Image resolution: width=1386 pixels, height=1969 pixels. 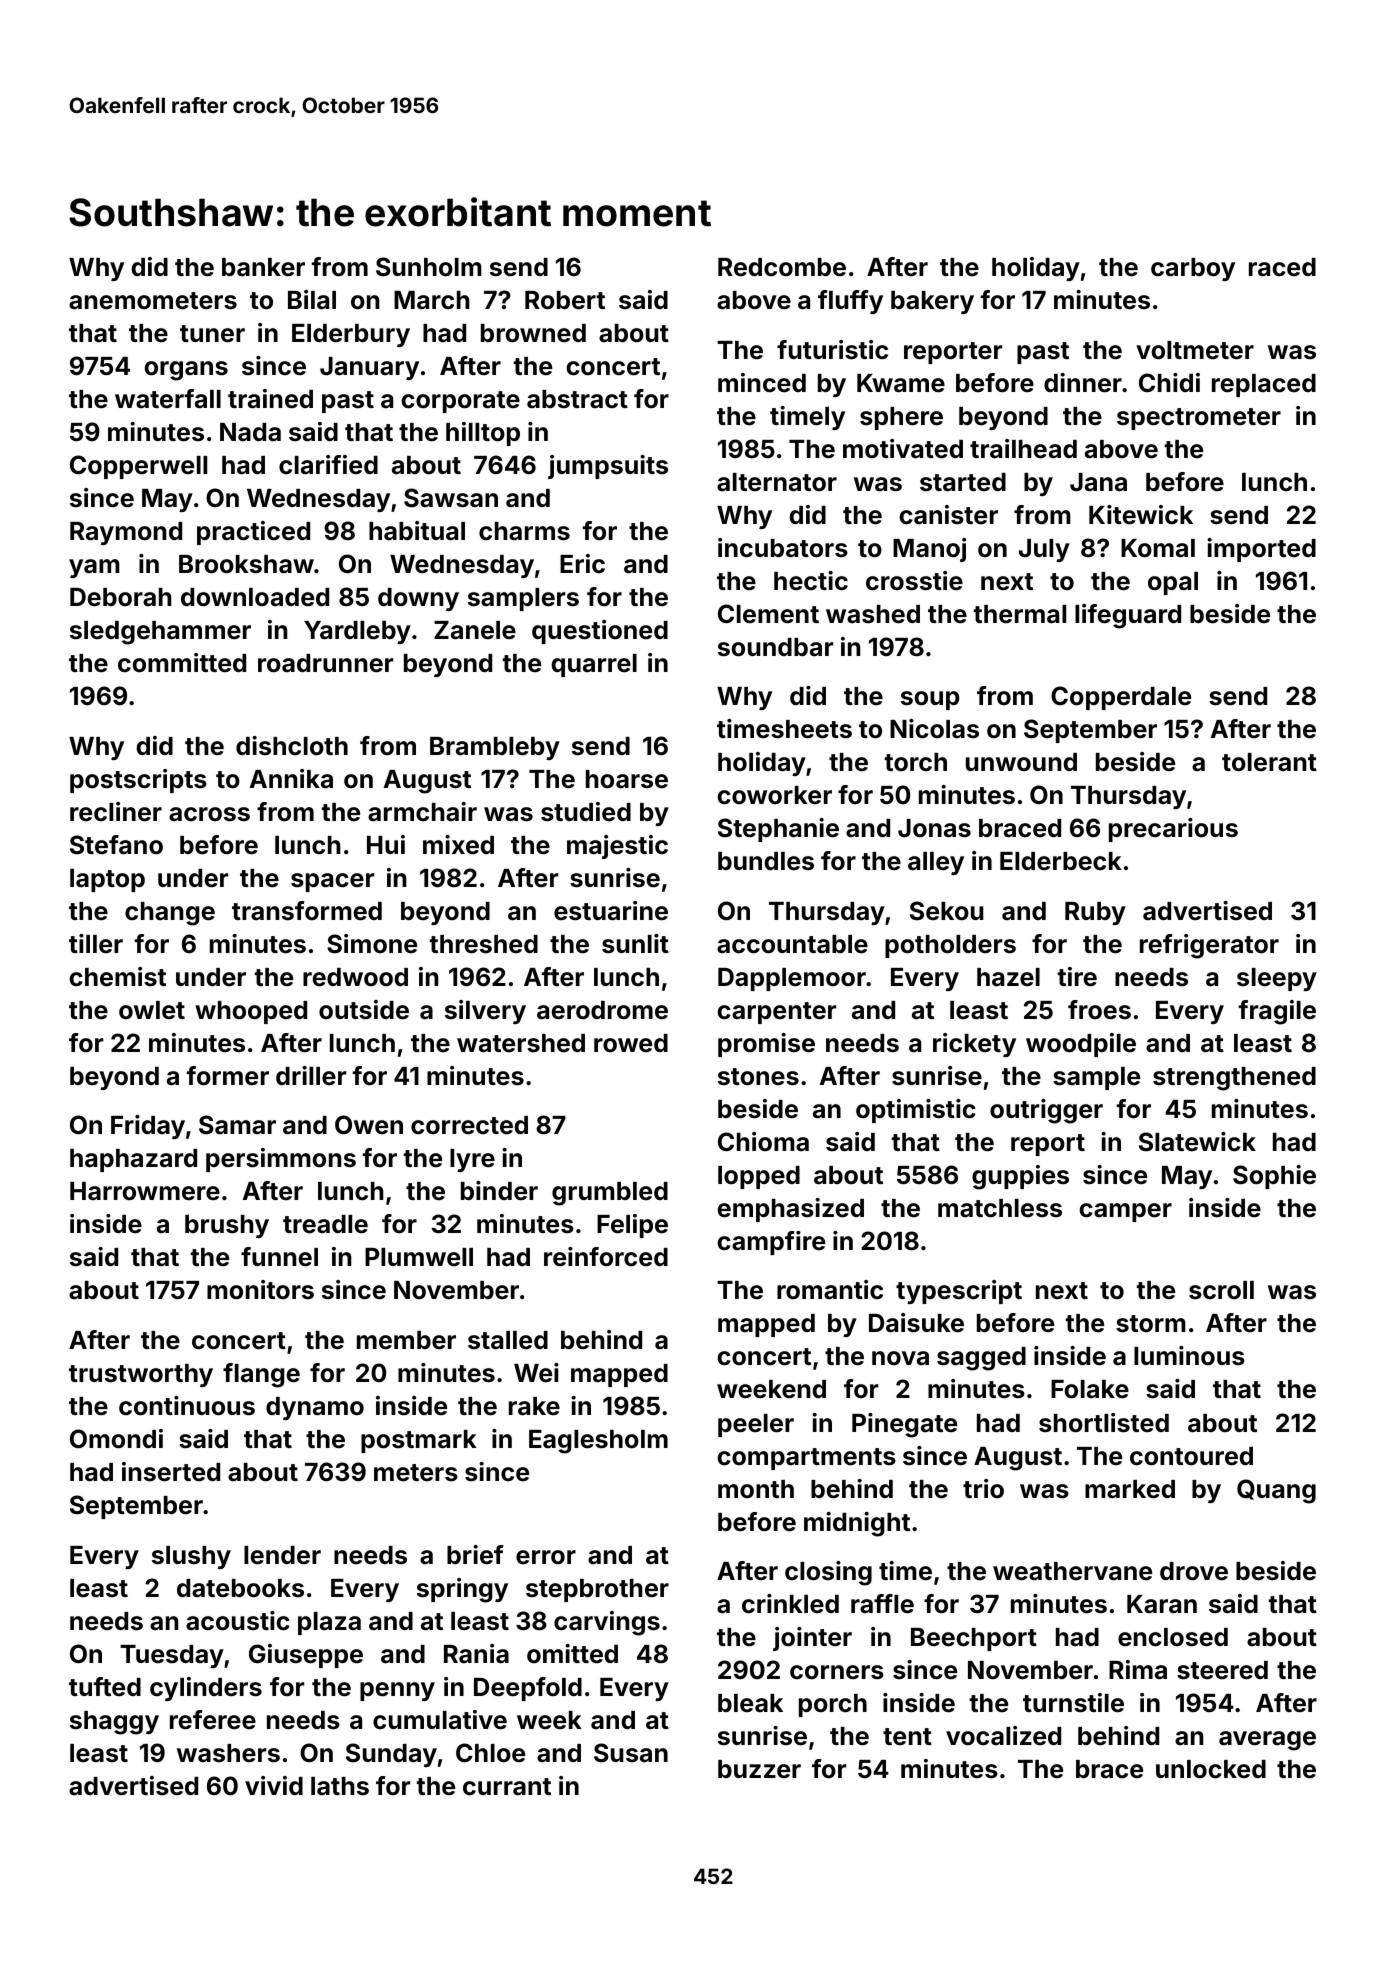 What do you see at coordinates (116, 812) in the screenshot?
I see `recliner` at bounding box center [116, 812].
